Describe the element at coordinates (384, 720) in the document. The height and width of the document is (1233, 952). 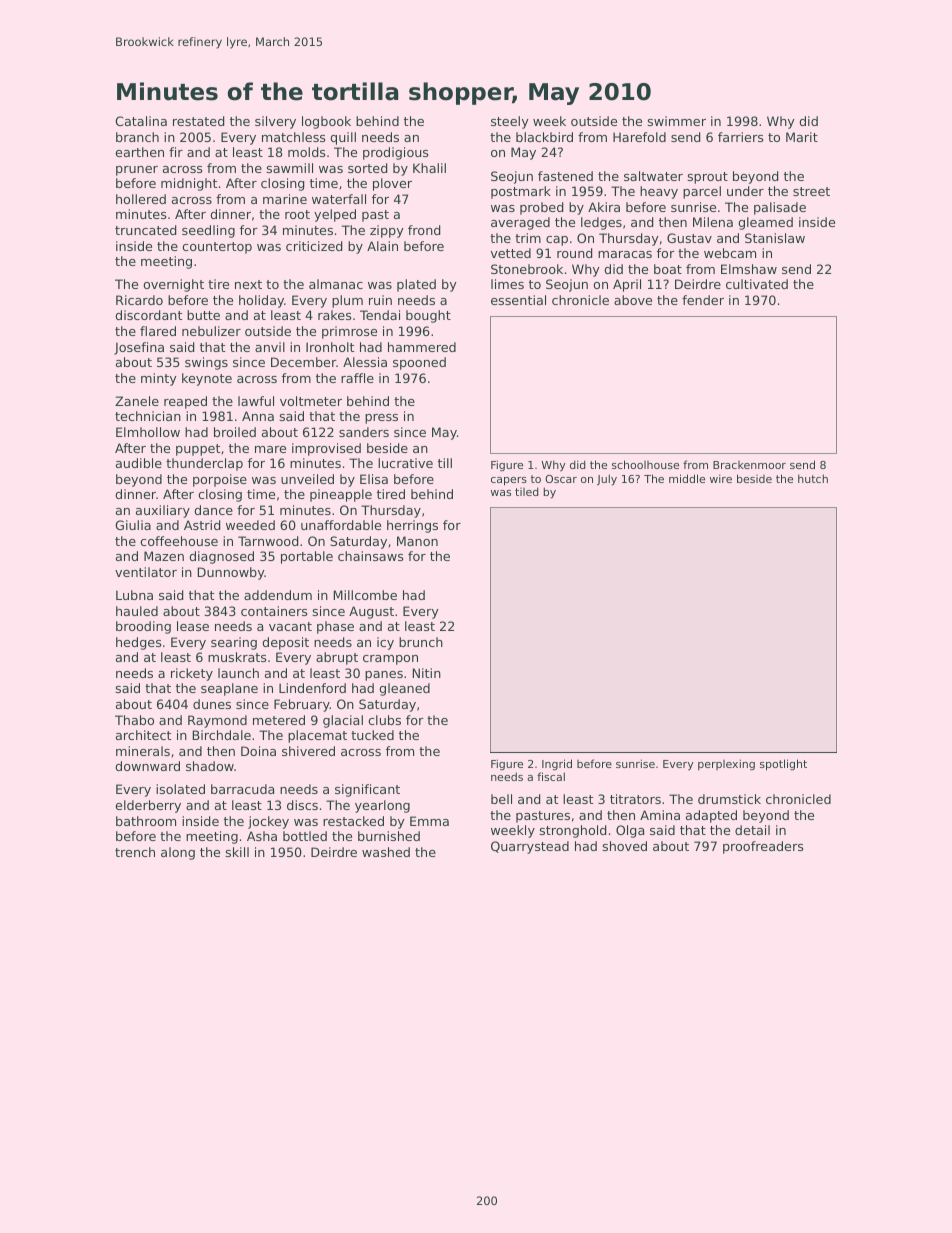
I see `clubs` at that location.
